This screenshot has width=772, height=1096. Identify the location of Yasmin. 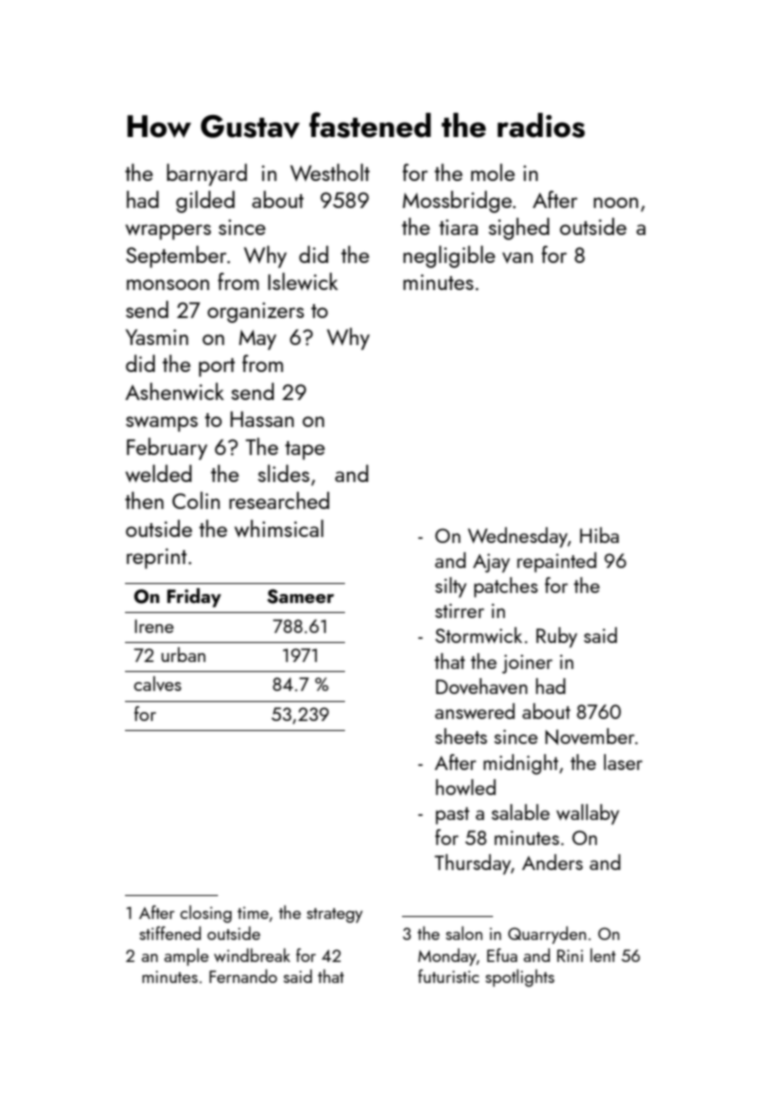
(157, 337).
